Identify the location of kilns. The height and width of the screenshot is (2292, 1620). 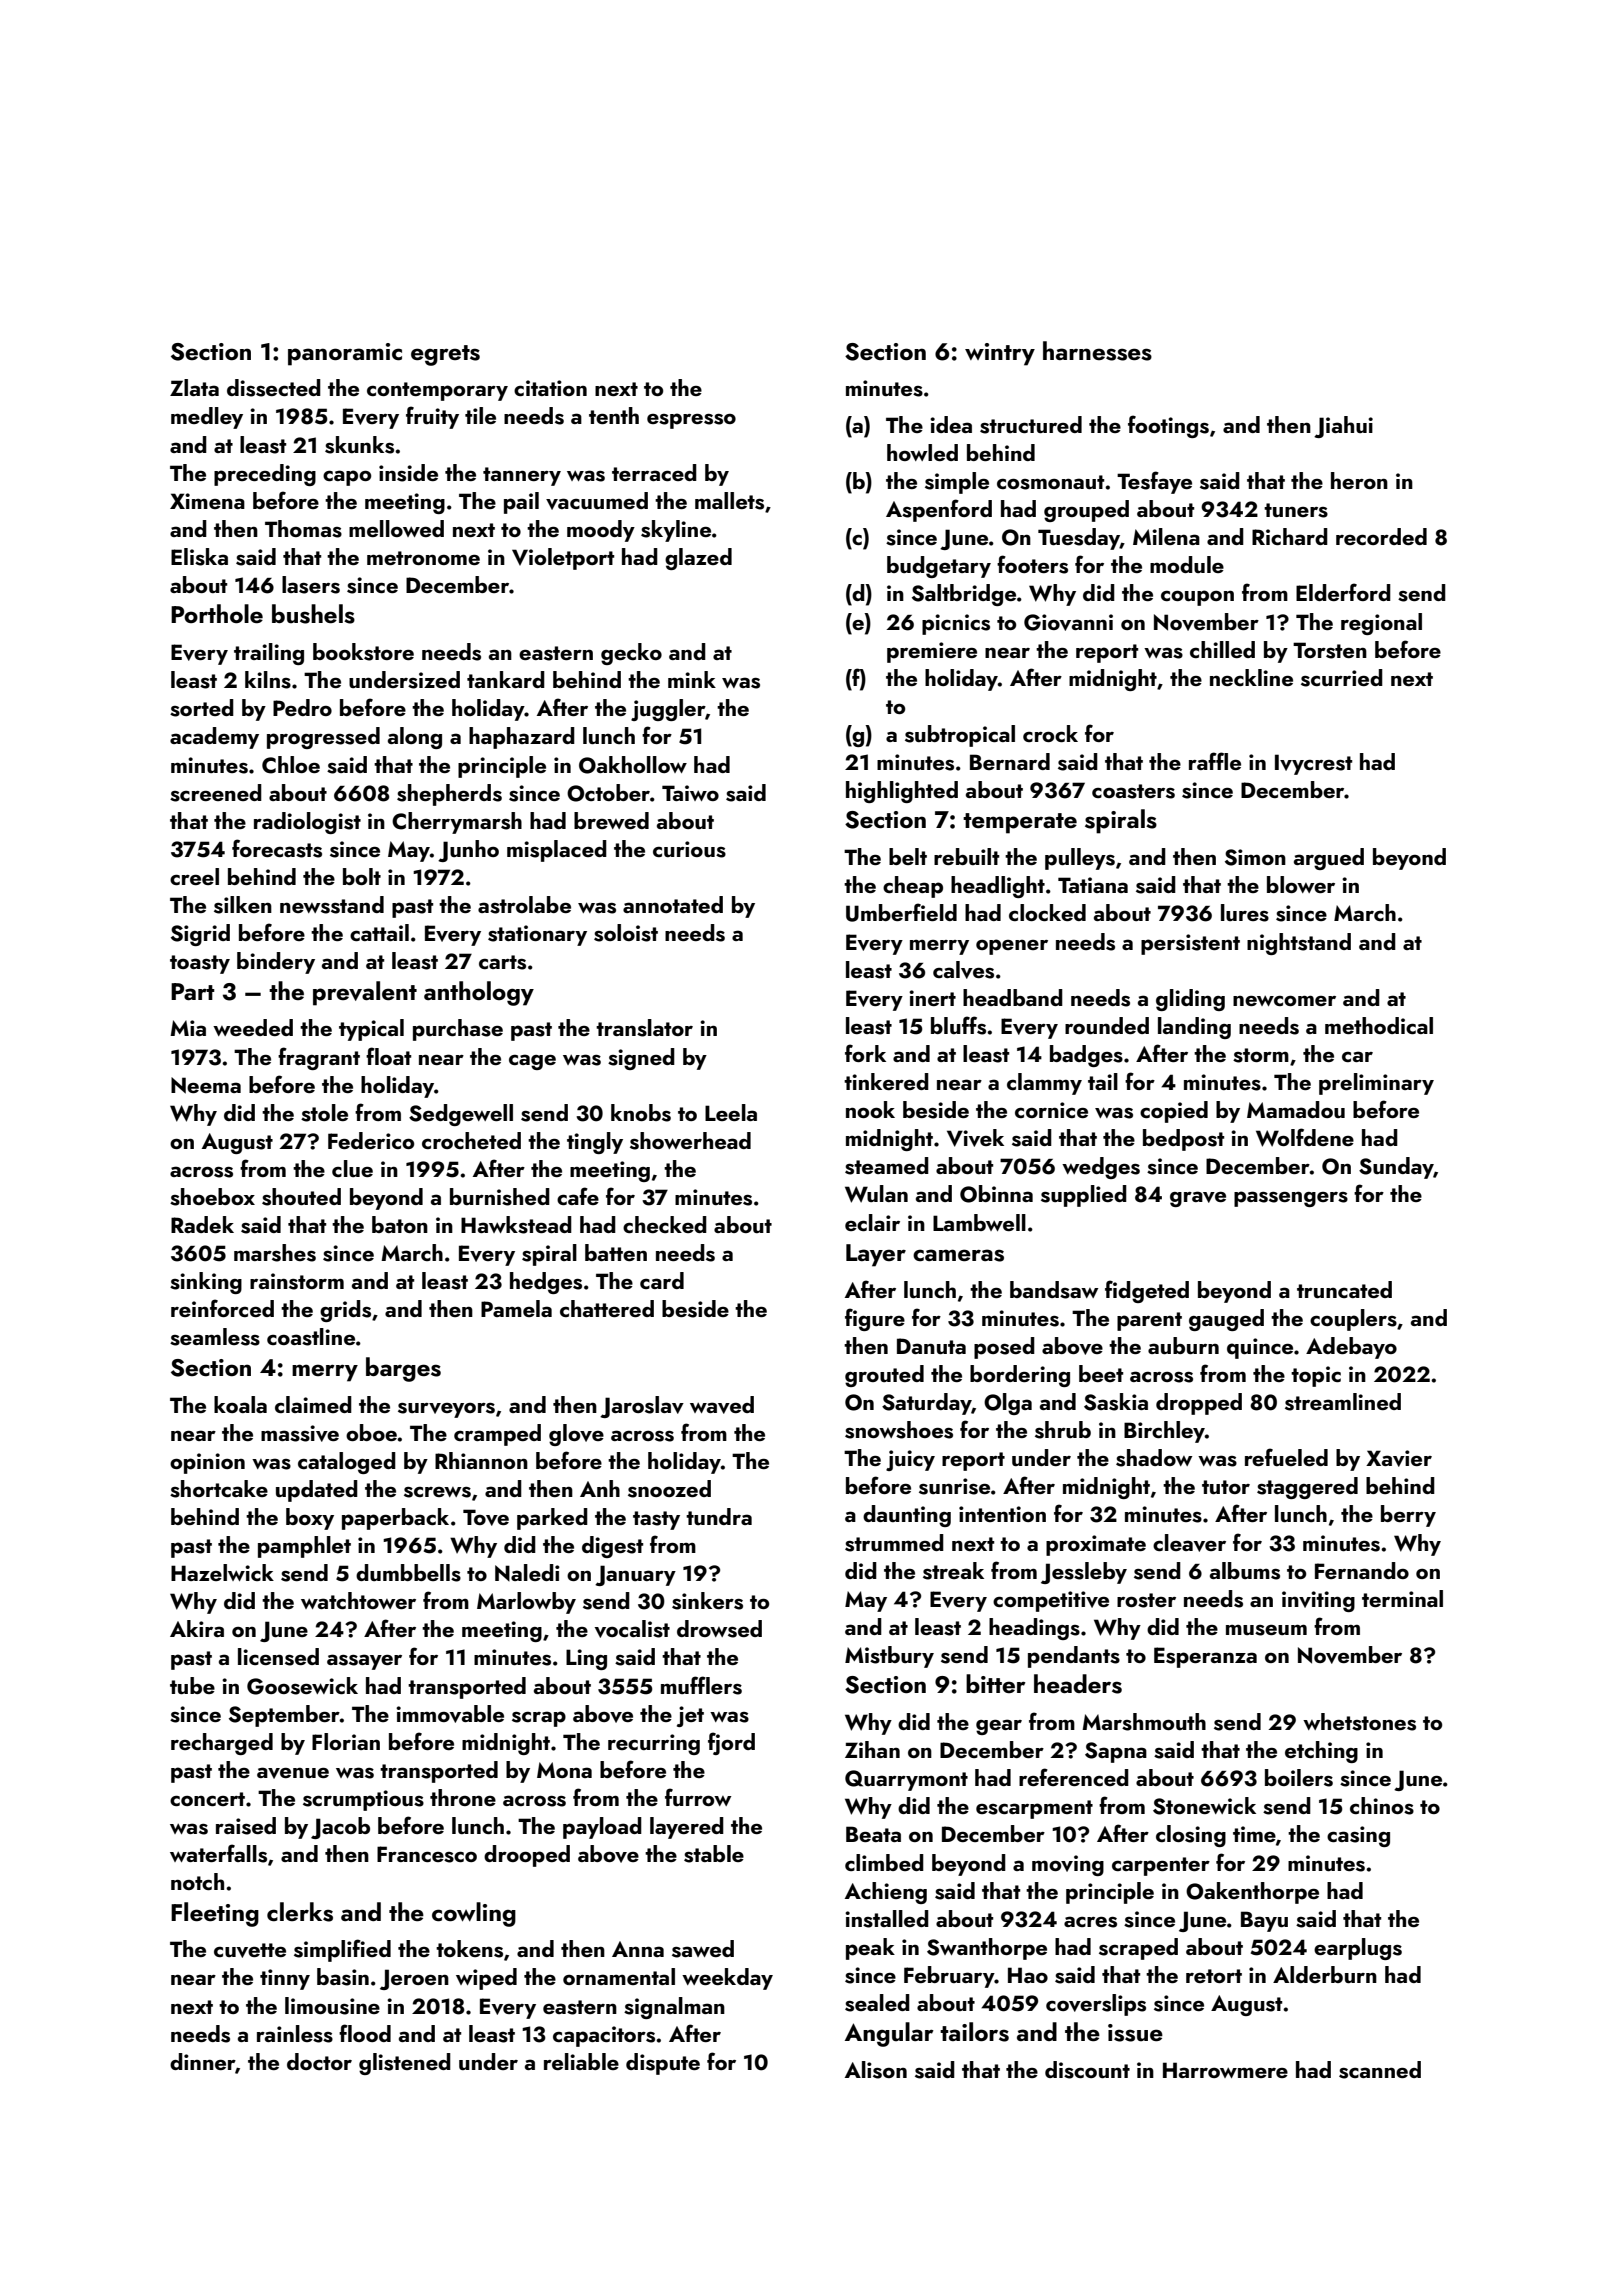
(268, 680).
